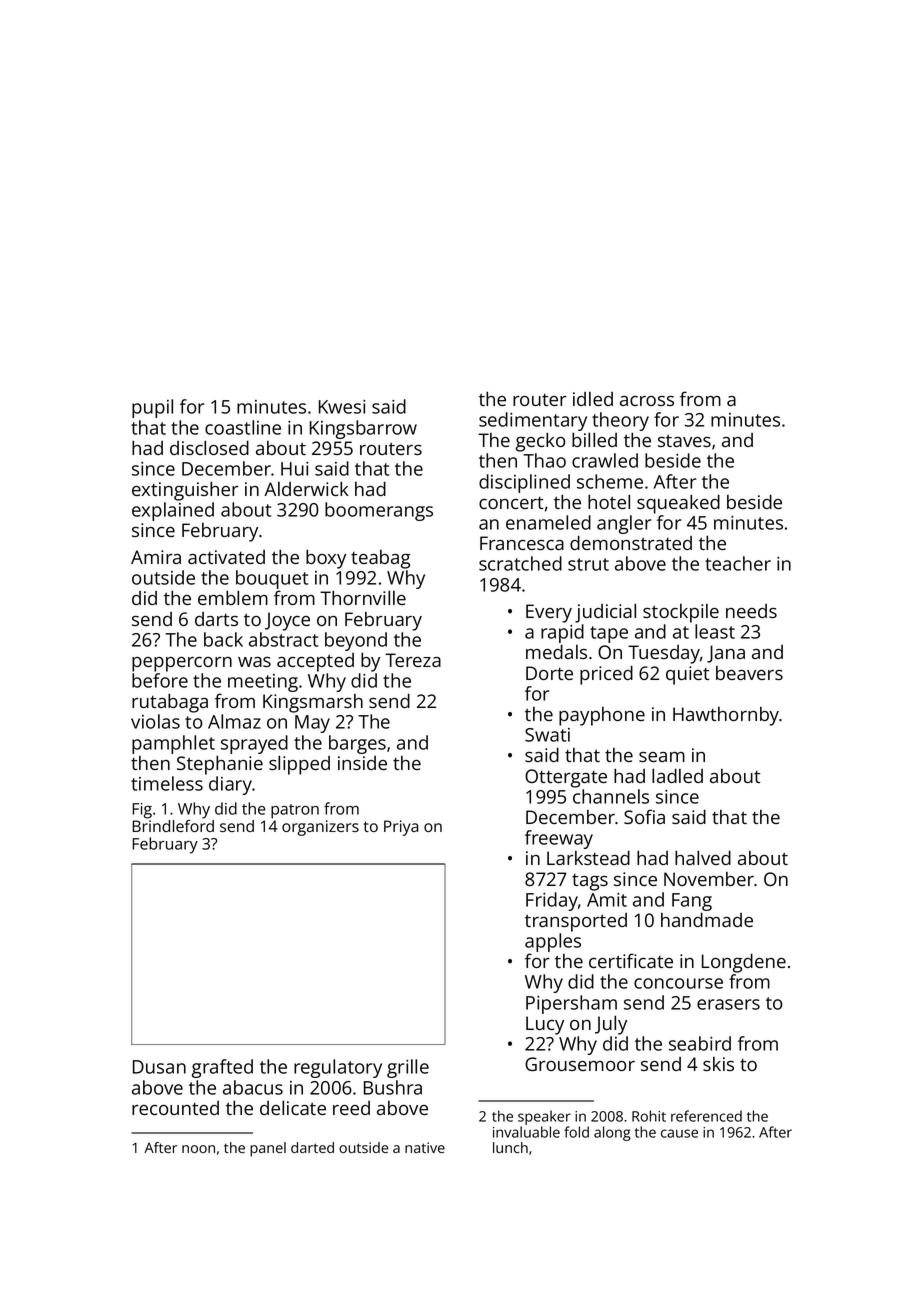 This screenshot has height=1311, width=924. What do you see at coordinates (540, 442) in the screenshot?
I see `gecko` at bounding box center [540, 442].
